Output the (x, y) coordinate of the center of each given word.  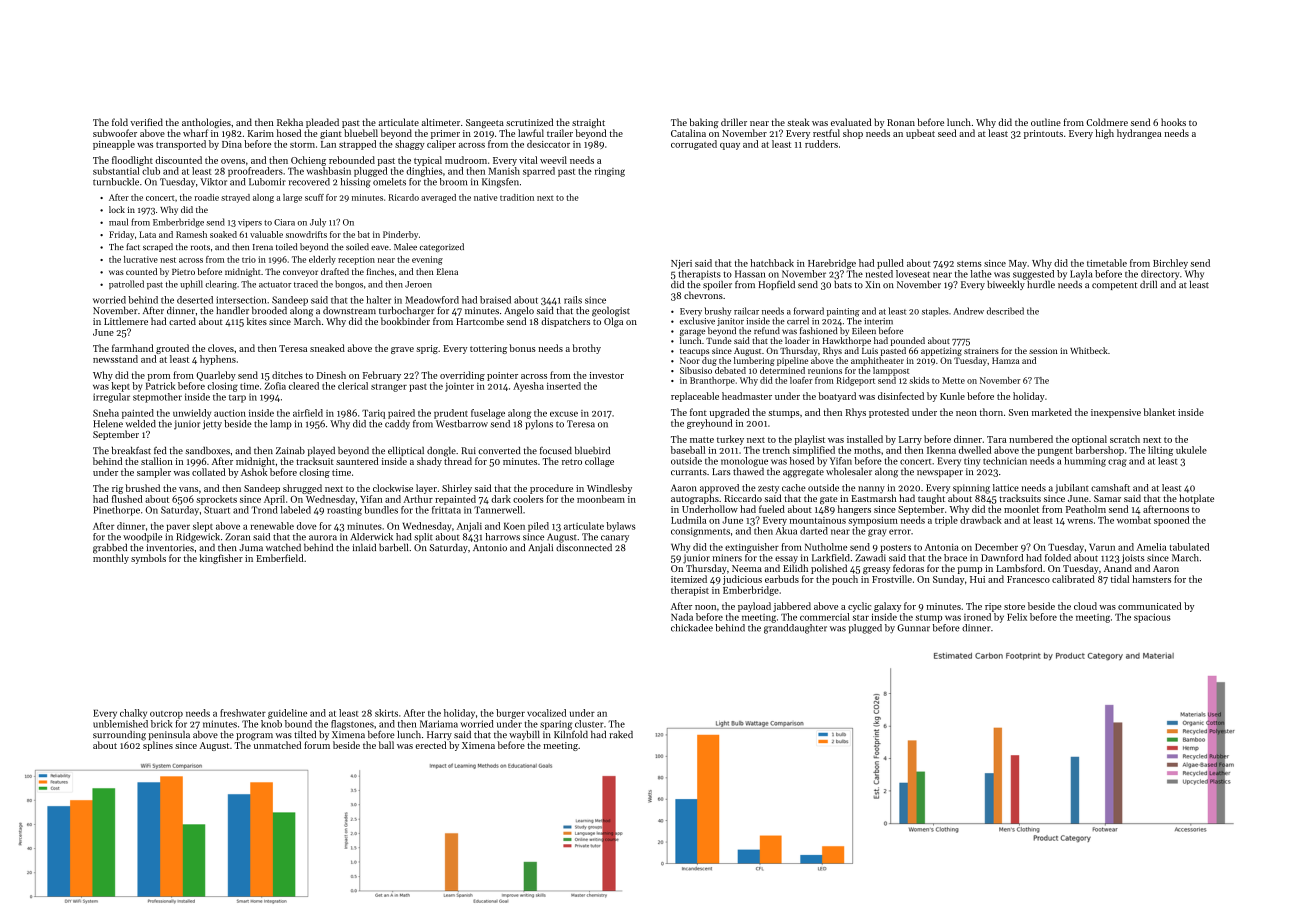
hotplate (1196, 499)
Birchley (1170, 264)
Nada (682, 617)
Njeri (681, 264)
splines (158, 746)
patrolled (126, 284)
